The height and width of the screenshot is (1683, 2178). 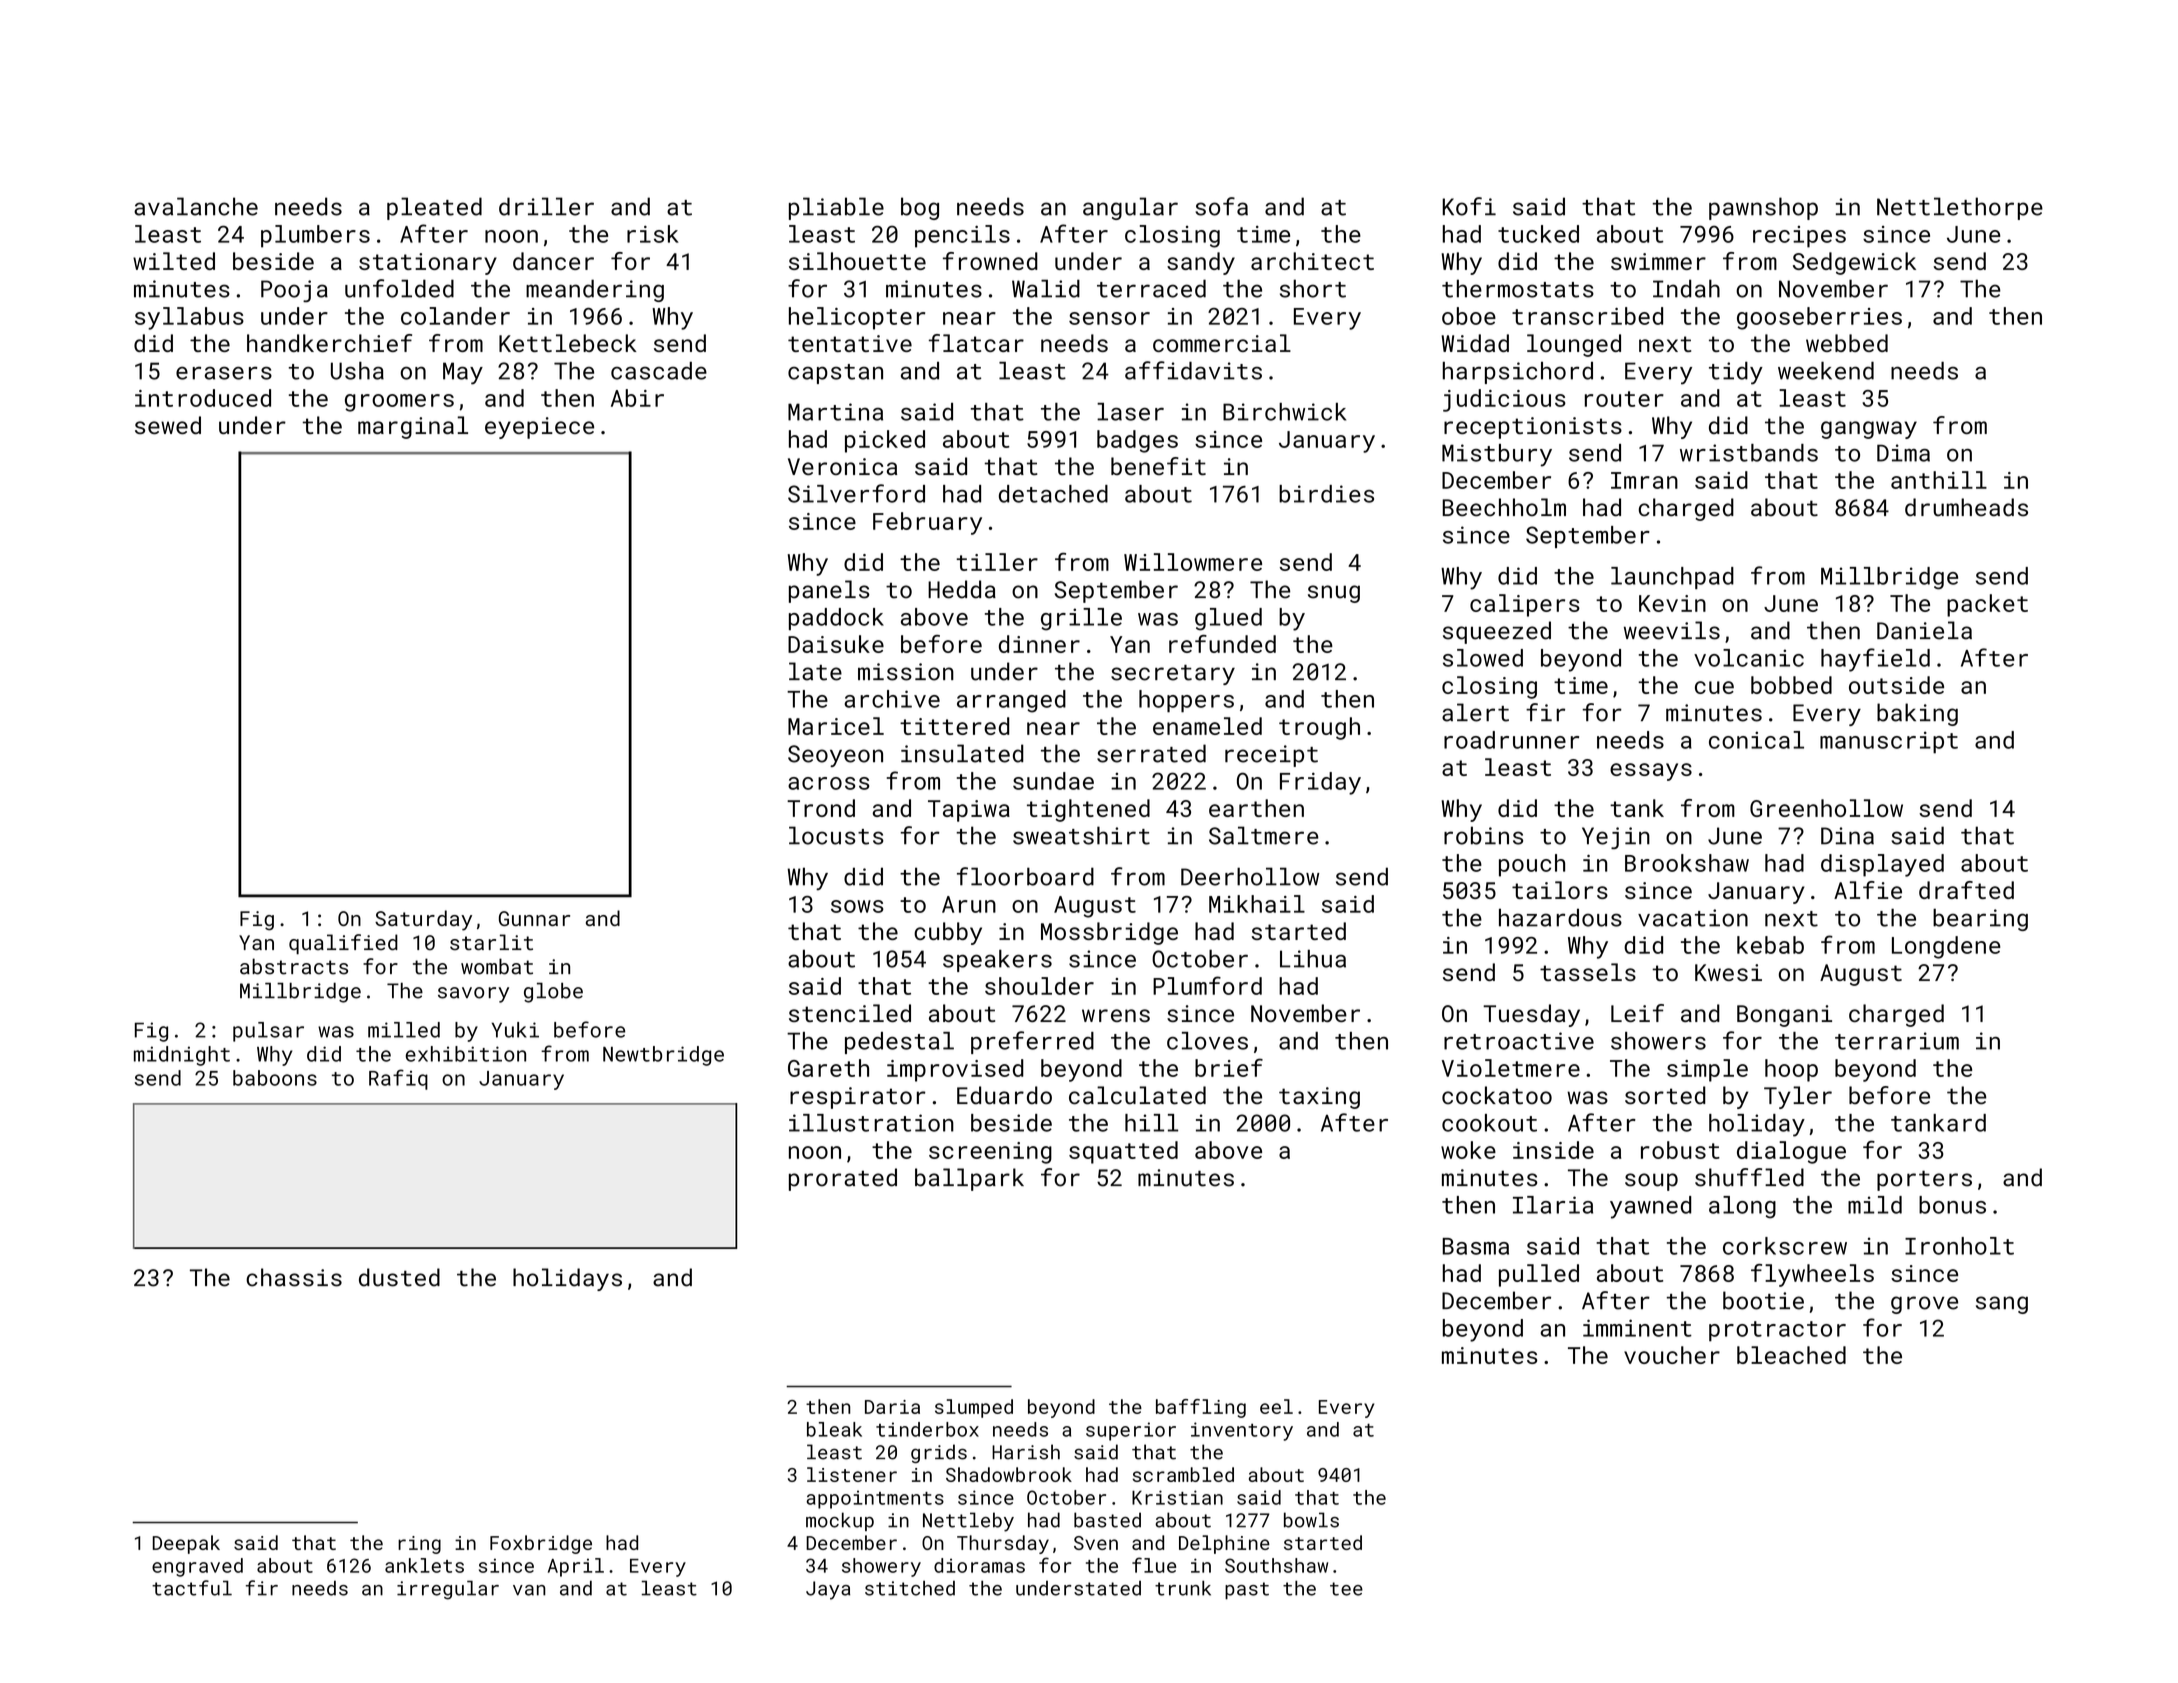 I want to click on ballpark, so click(x=969, y=1179).
